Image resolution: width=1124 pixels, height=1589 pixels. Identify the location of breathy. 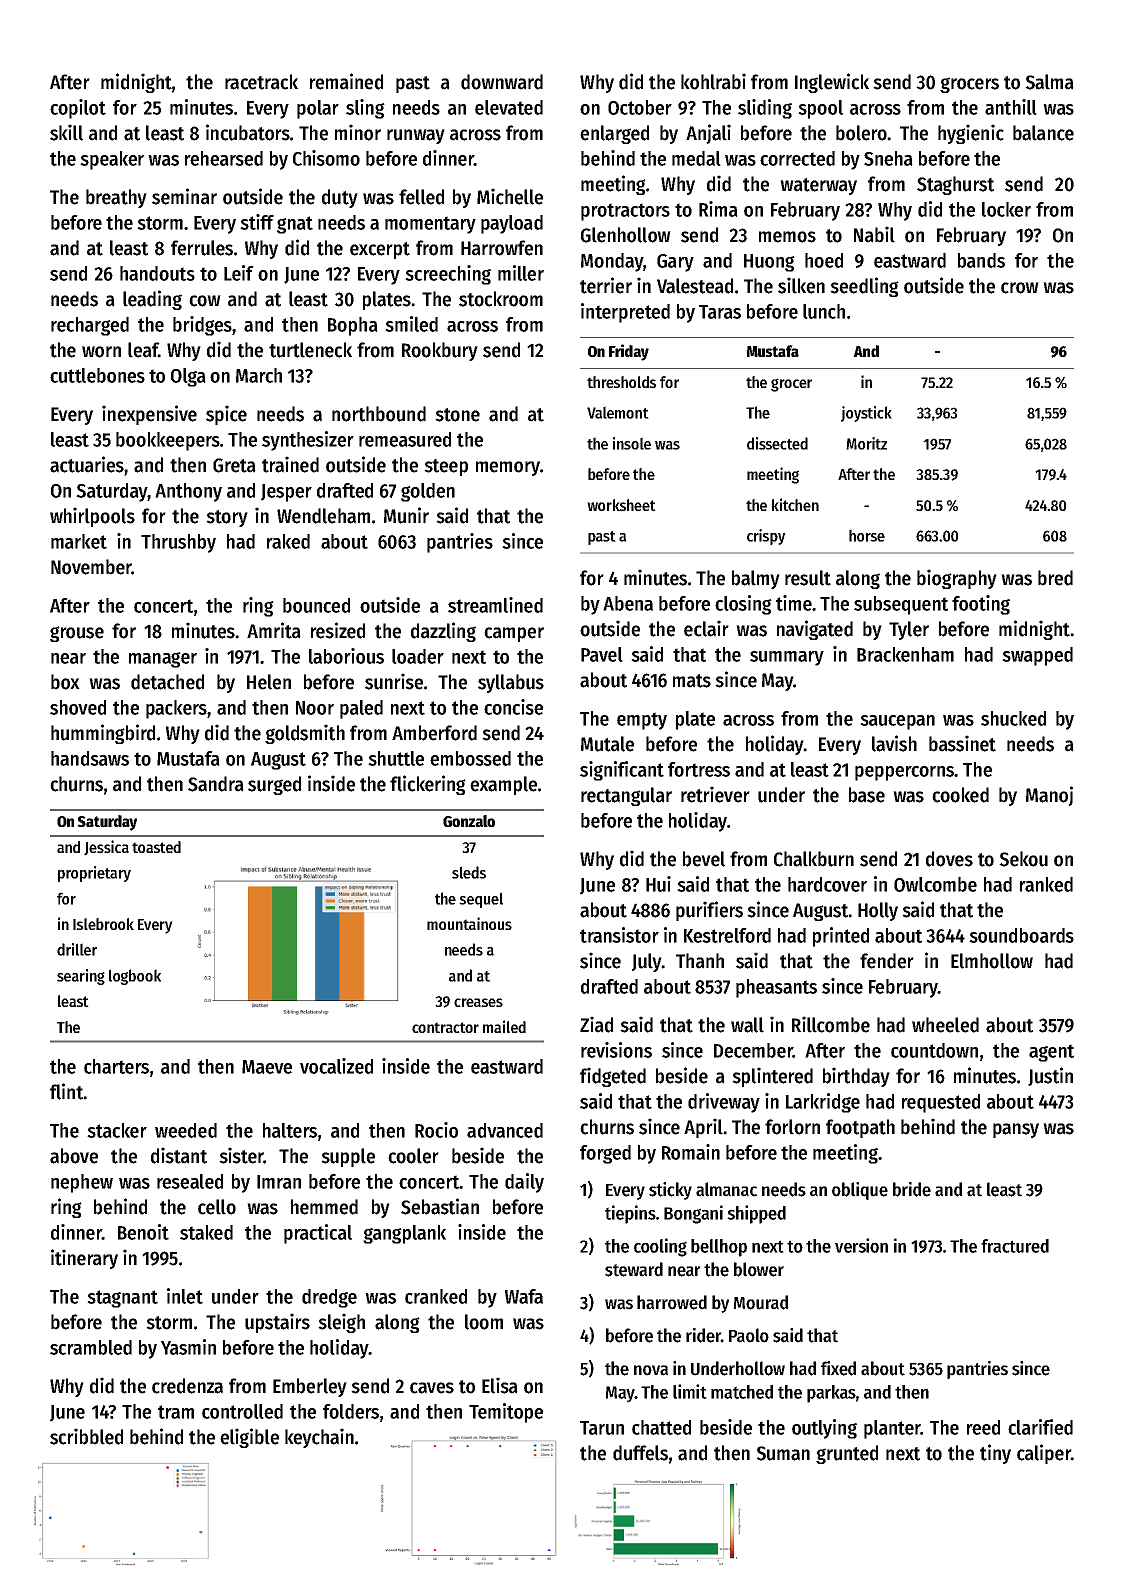
(116, 198).
